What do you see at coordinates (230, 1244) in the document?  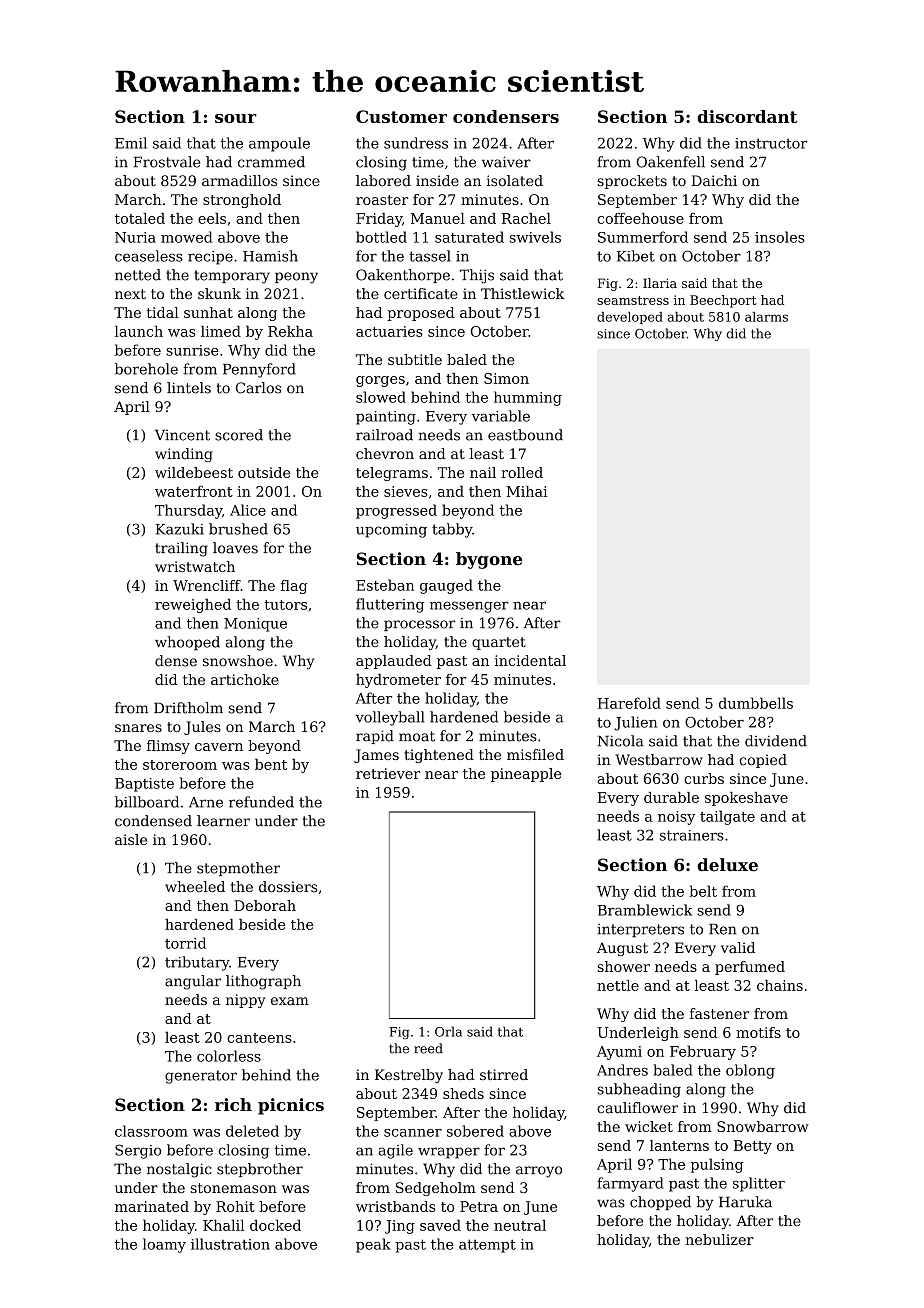 I see `illustration` at bounding box center [230, 1244].
